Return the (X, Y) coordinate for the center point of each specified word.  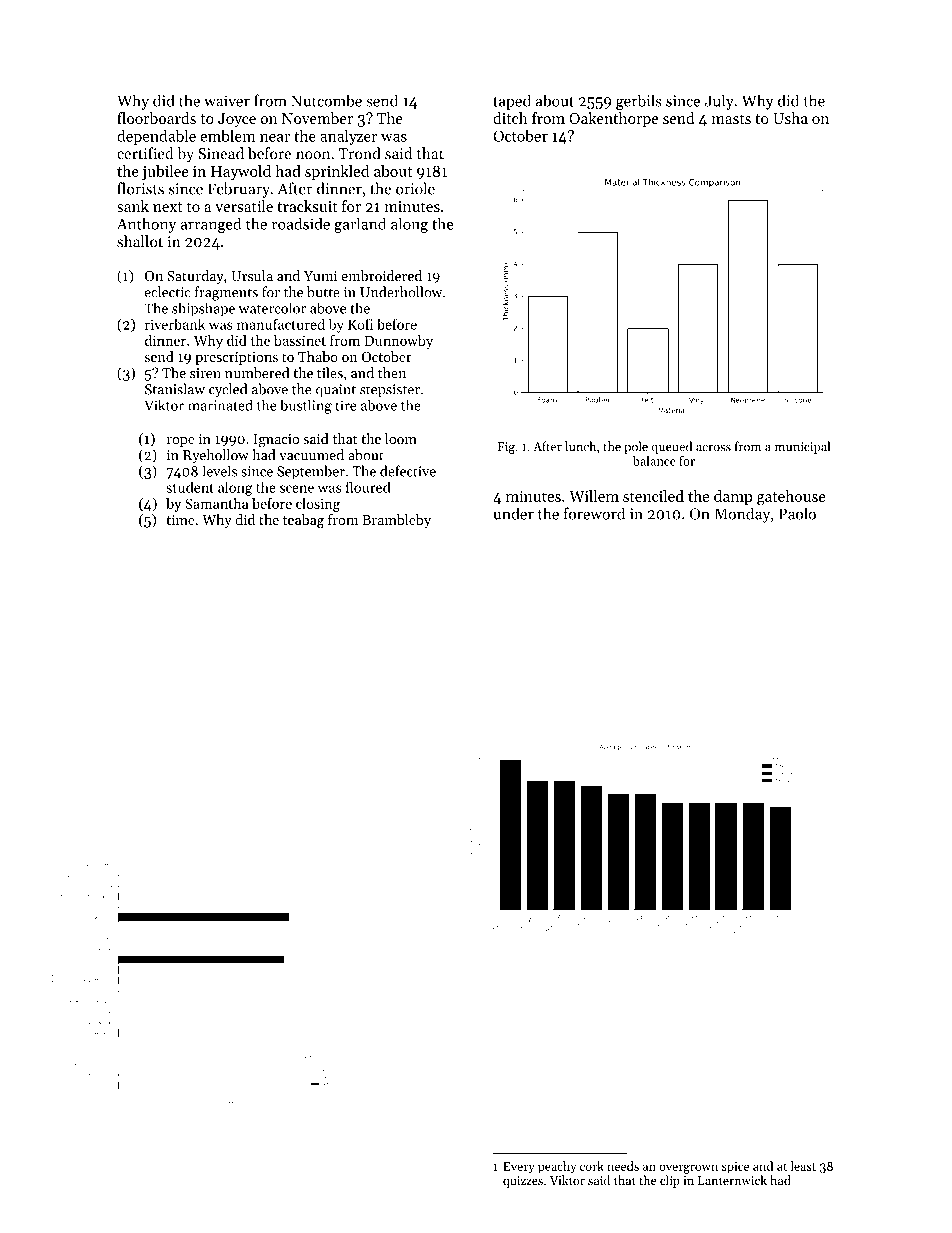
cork (592, 1166)
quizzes (523, 1182)
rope (181, 442)
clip (670, 1181)
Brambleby (396, 521)
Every (519, 1168)
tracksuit (307, 206)
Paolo (797, 513)
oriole (415, 188)
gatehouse (791, 498)
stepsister (390, 391)
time (180, 520)
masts (731, 119)
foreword (594, 513)
